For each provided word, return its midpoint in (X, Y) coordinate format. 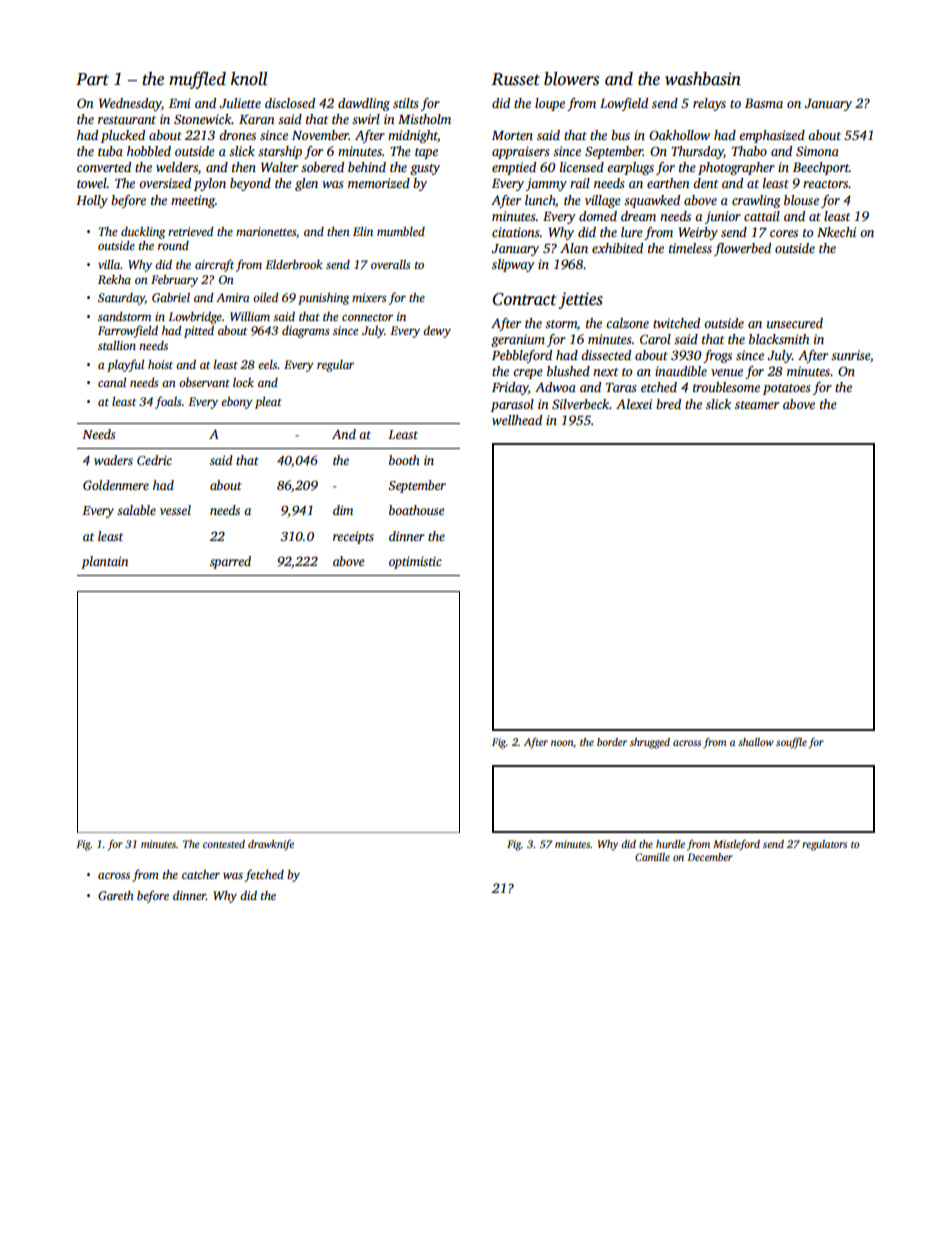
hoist (160, 364)
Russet (515, 79)
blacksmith (779, 339)
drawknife (271, 845)
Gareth (116, 895)
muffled (197, 80)
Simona (817, 151)
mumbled (401, 231)
